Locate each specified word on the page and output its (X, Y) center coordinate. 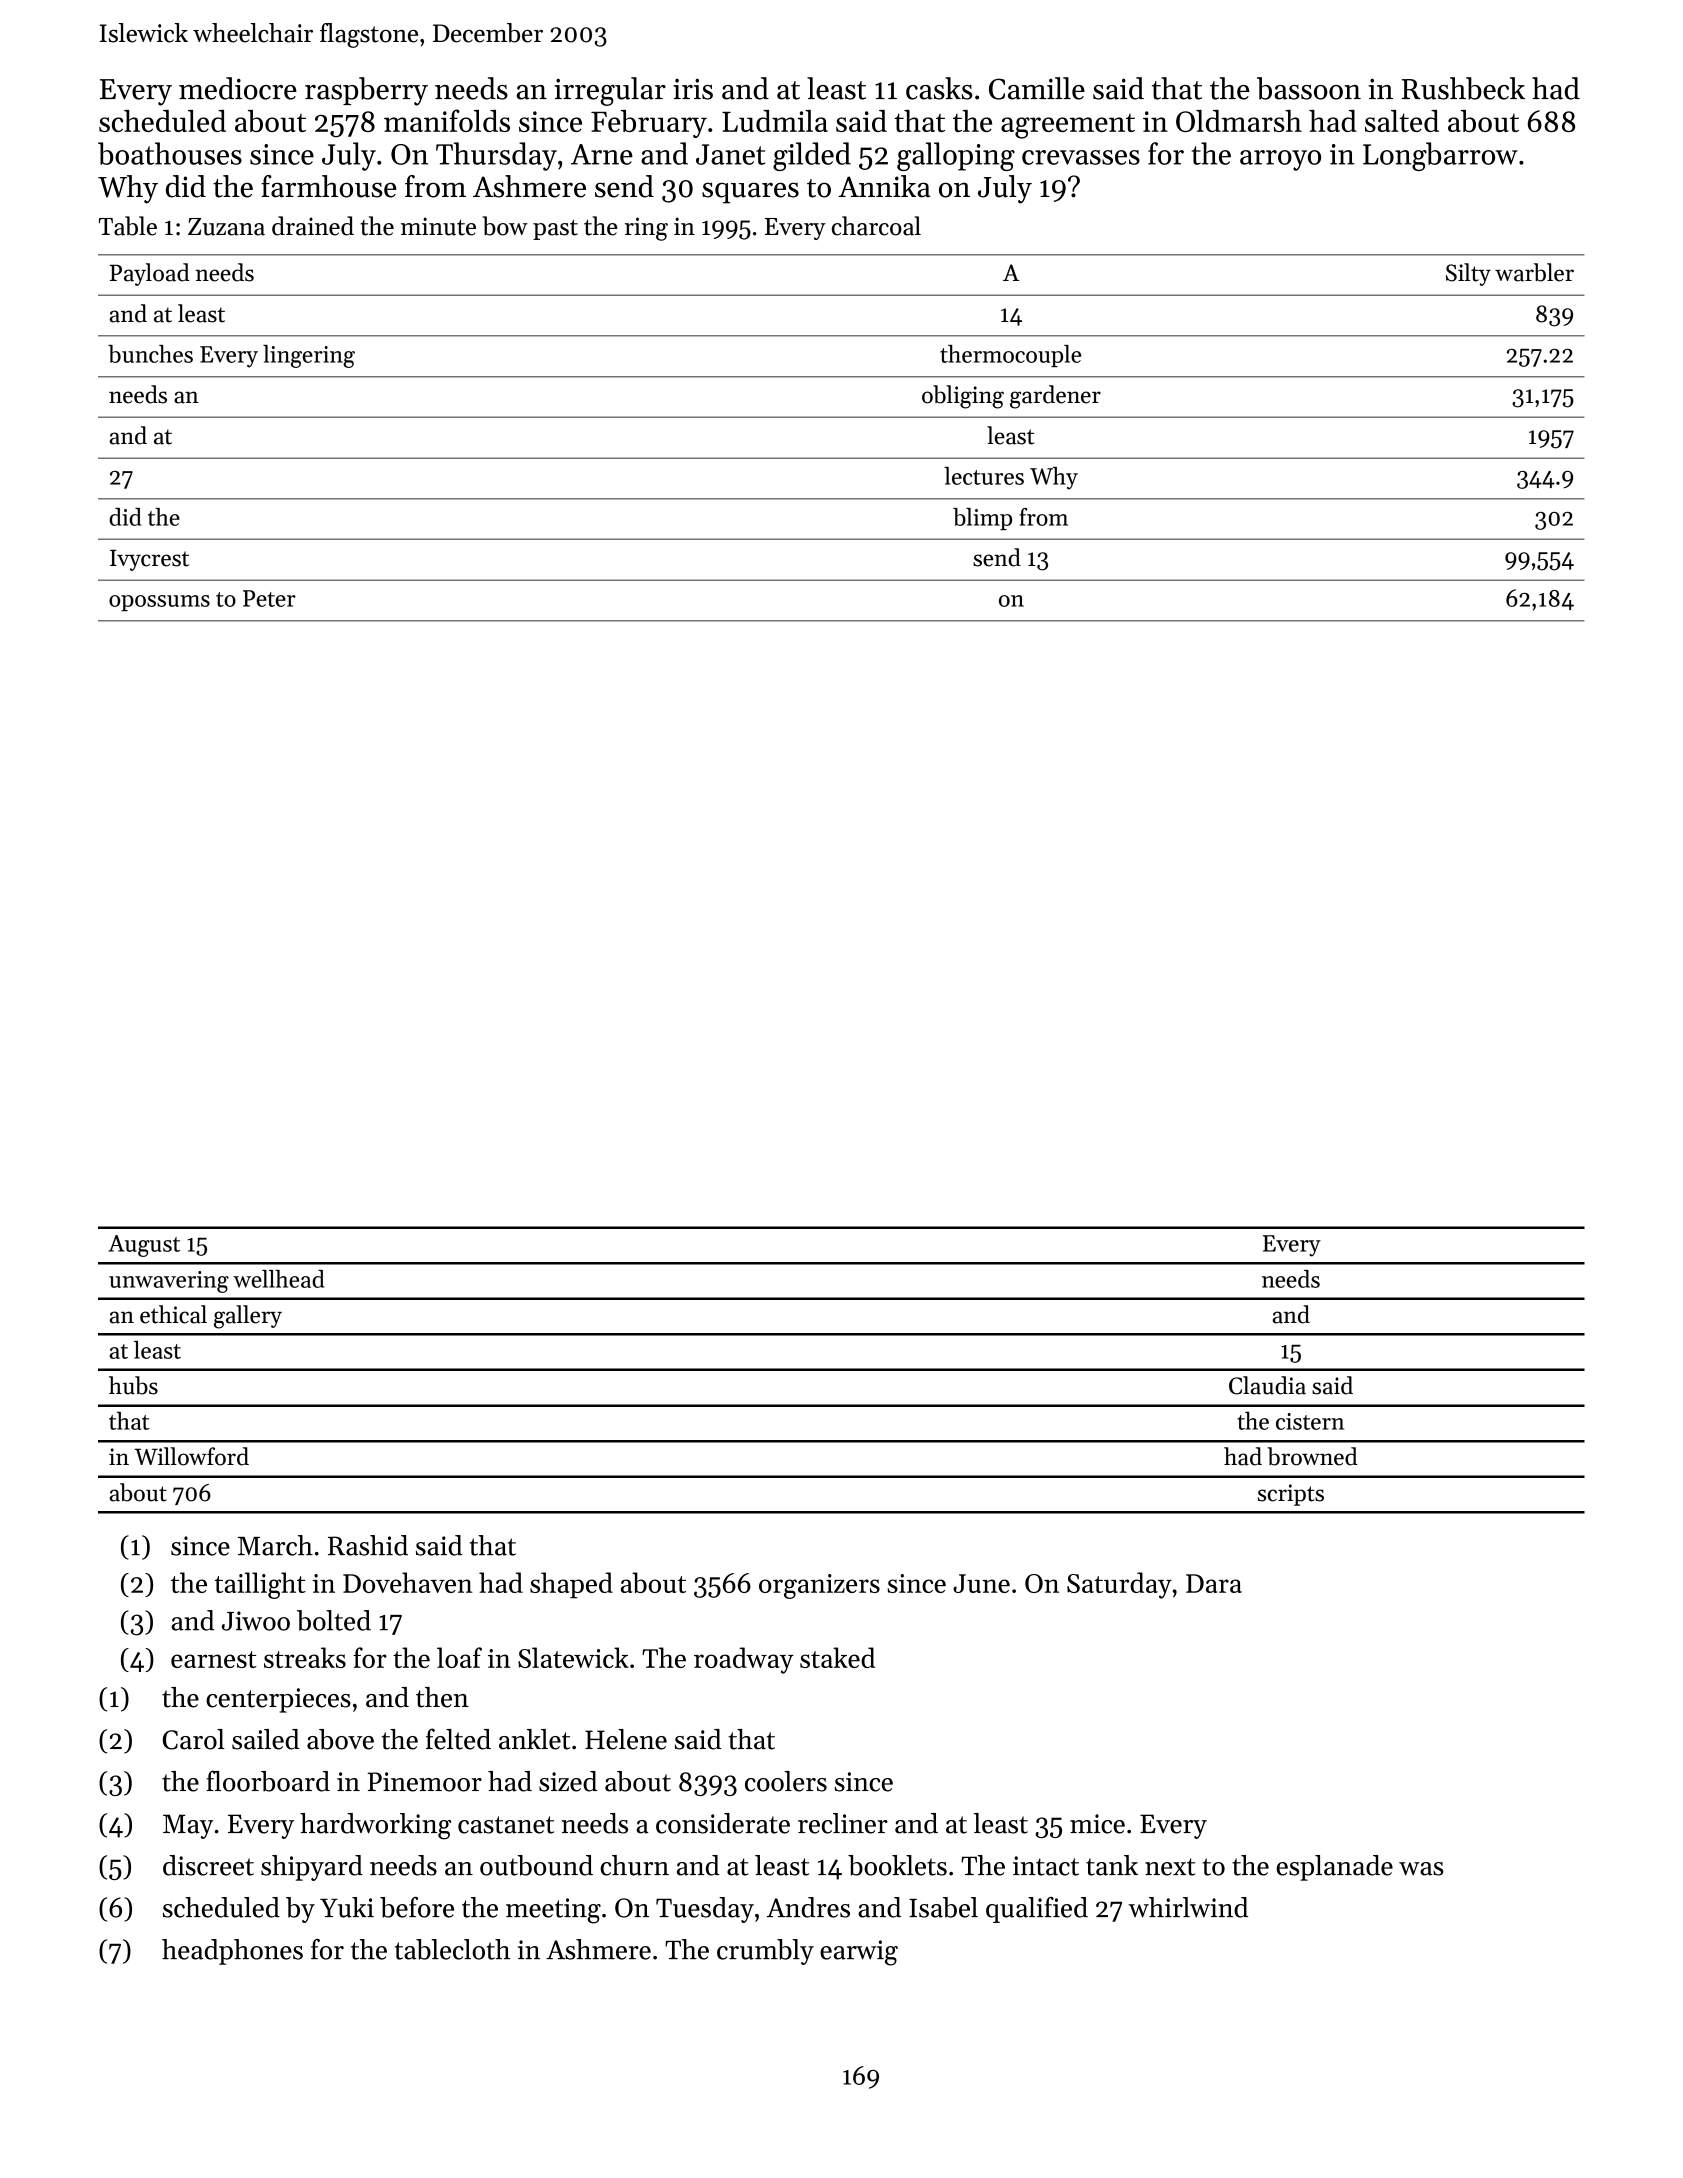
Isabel (943, 1907)
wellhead (278, 1279)
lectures (984, 476)
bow (505, 226)
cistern (1310, 1421)
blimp (982, 519)
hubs (133, 1385)
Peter (269, 598)
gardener (1055, 397)
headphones (232, 1952)
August (144, 1246)
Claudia (1267, 1385)
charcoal (876, 226)
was (1421, 1869)
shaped (571, 1585)
